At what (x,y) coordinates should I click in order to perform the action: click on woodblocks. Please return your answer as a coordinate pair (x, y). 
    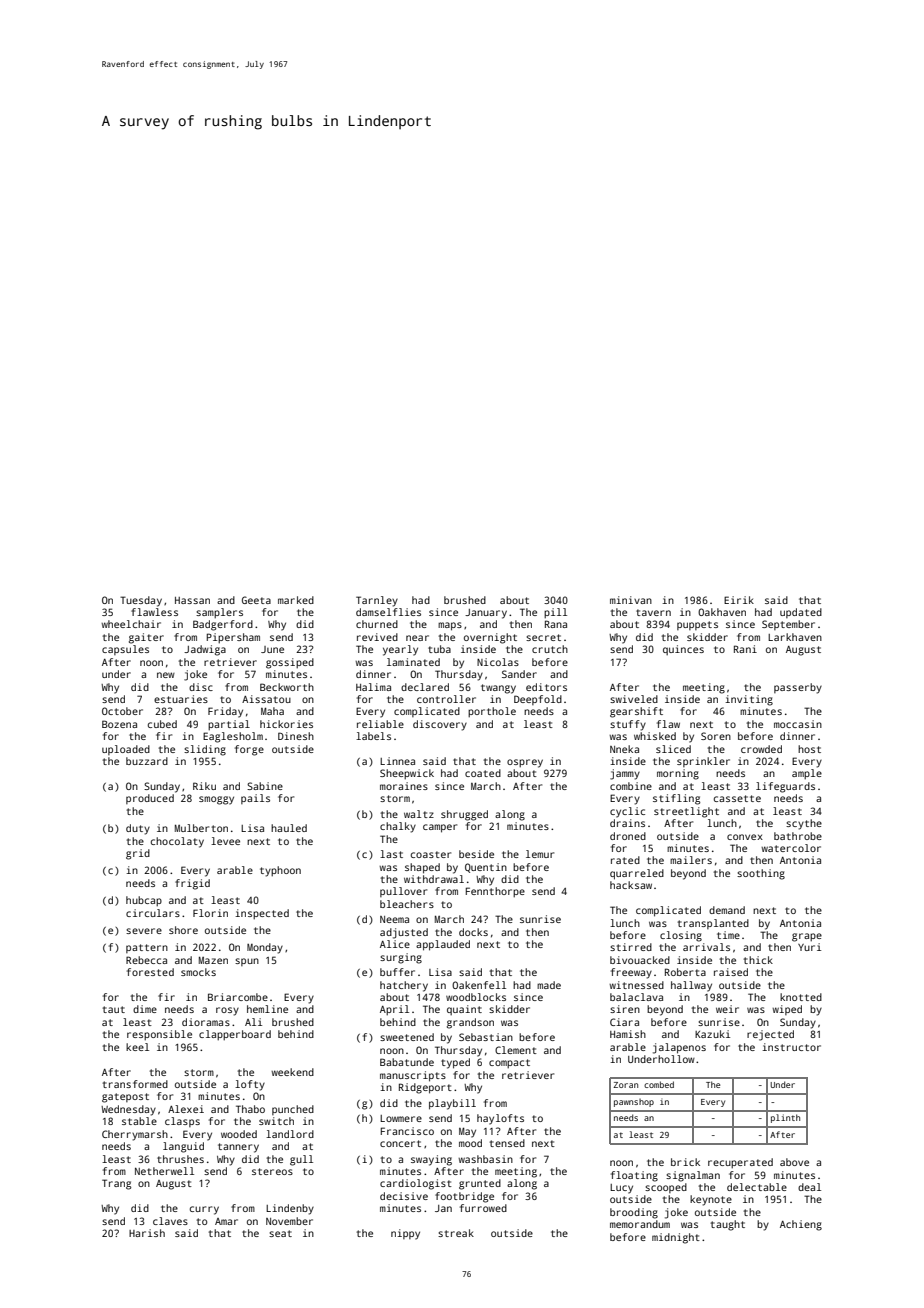
    Looking at the image, I should click on (476, 997).
